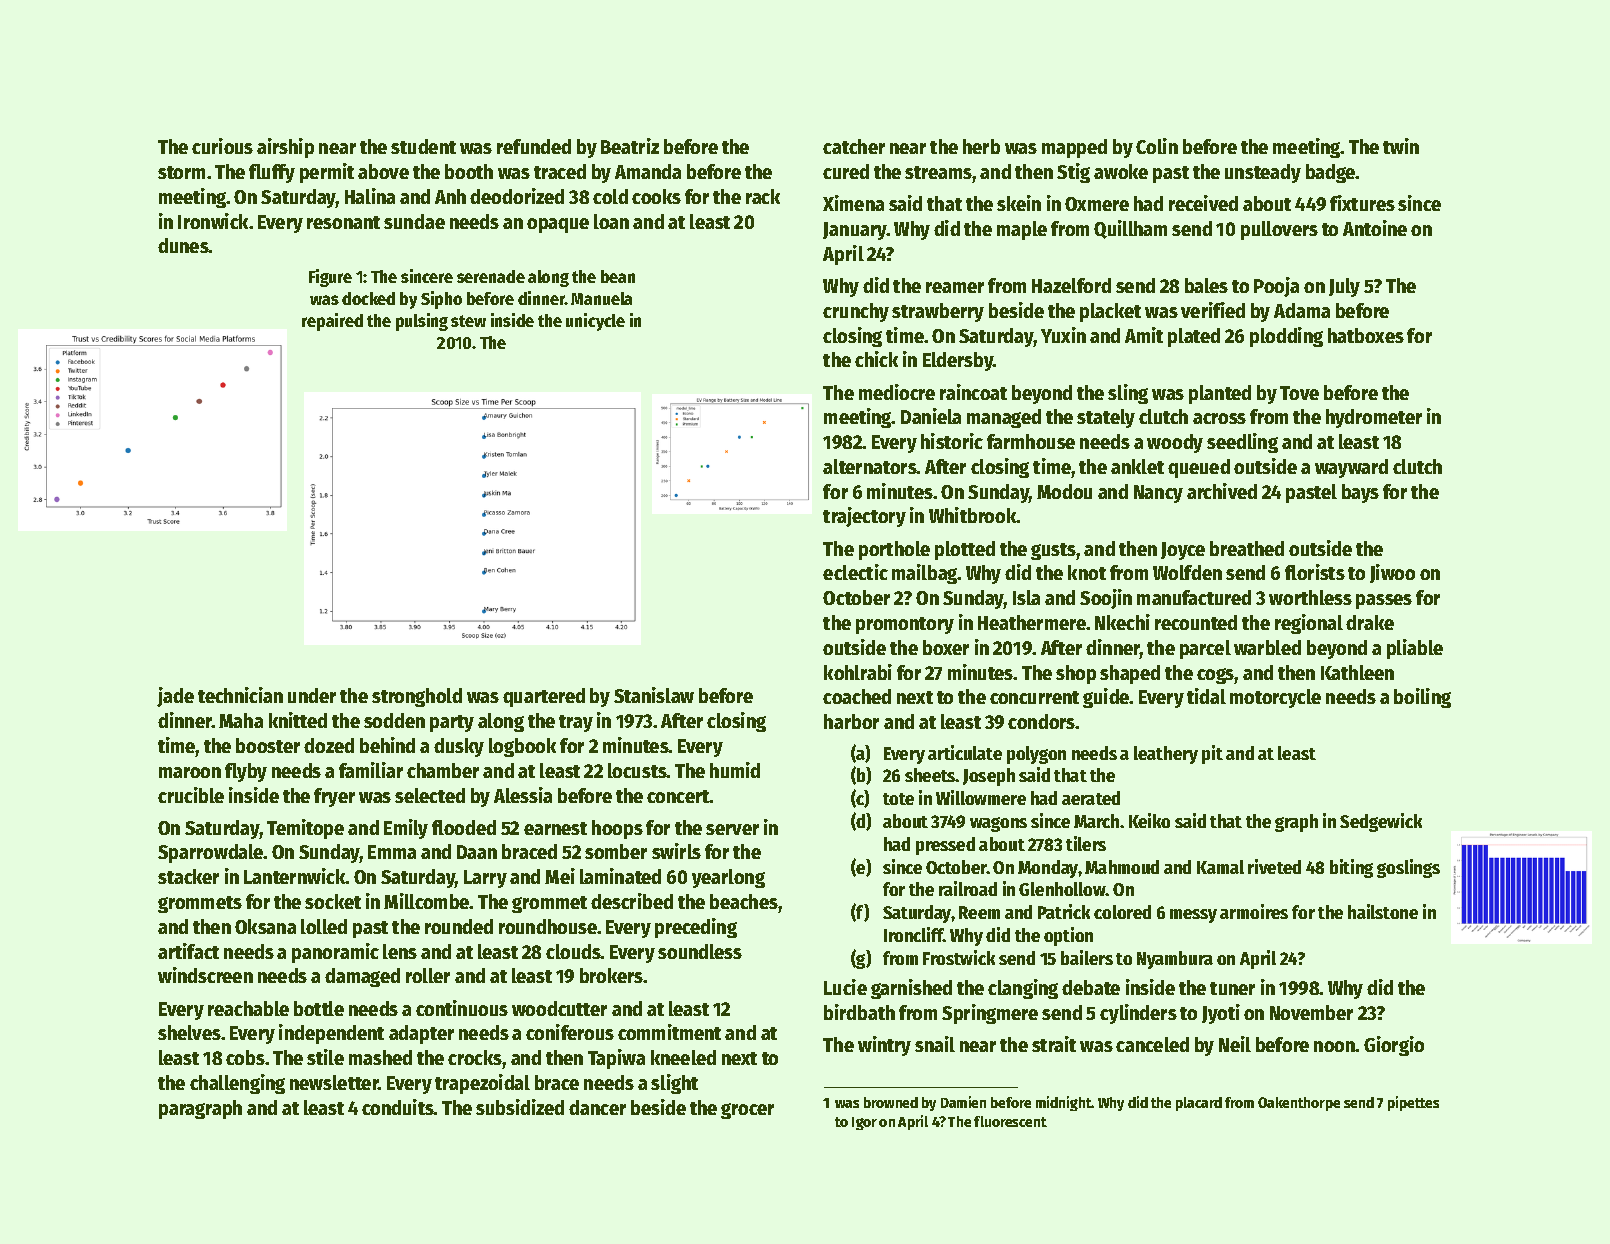 This image has height=1244, width=1610. I want to click on hatboxes, so click(1366, 335).
